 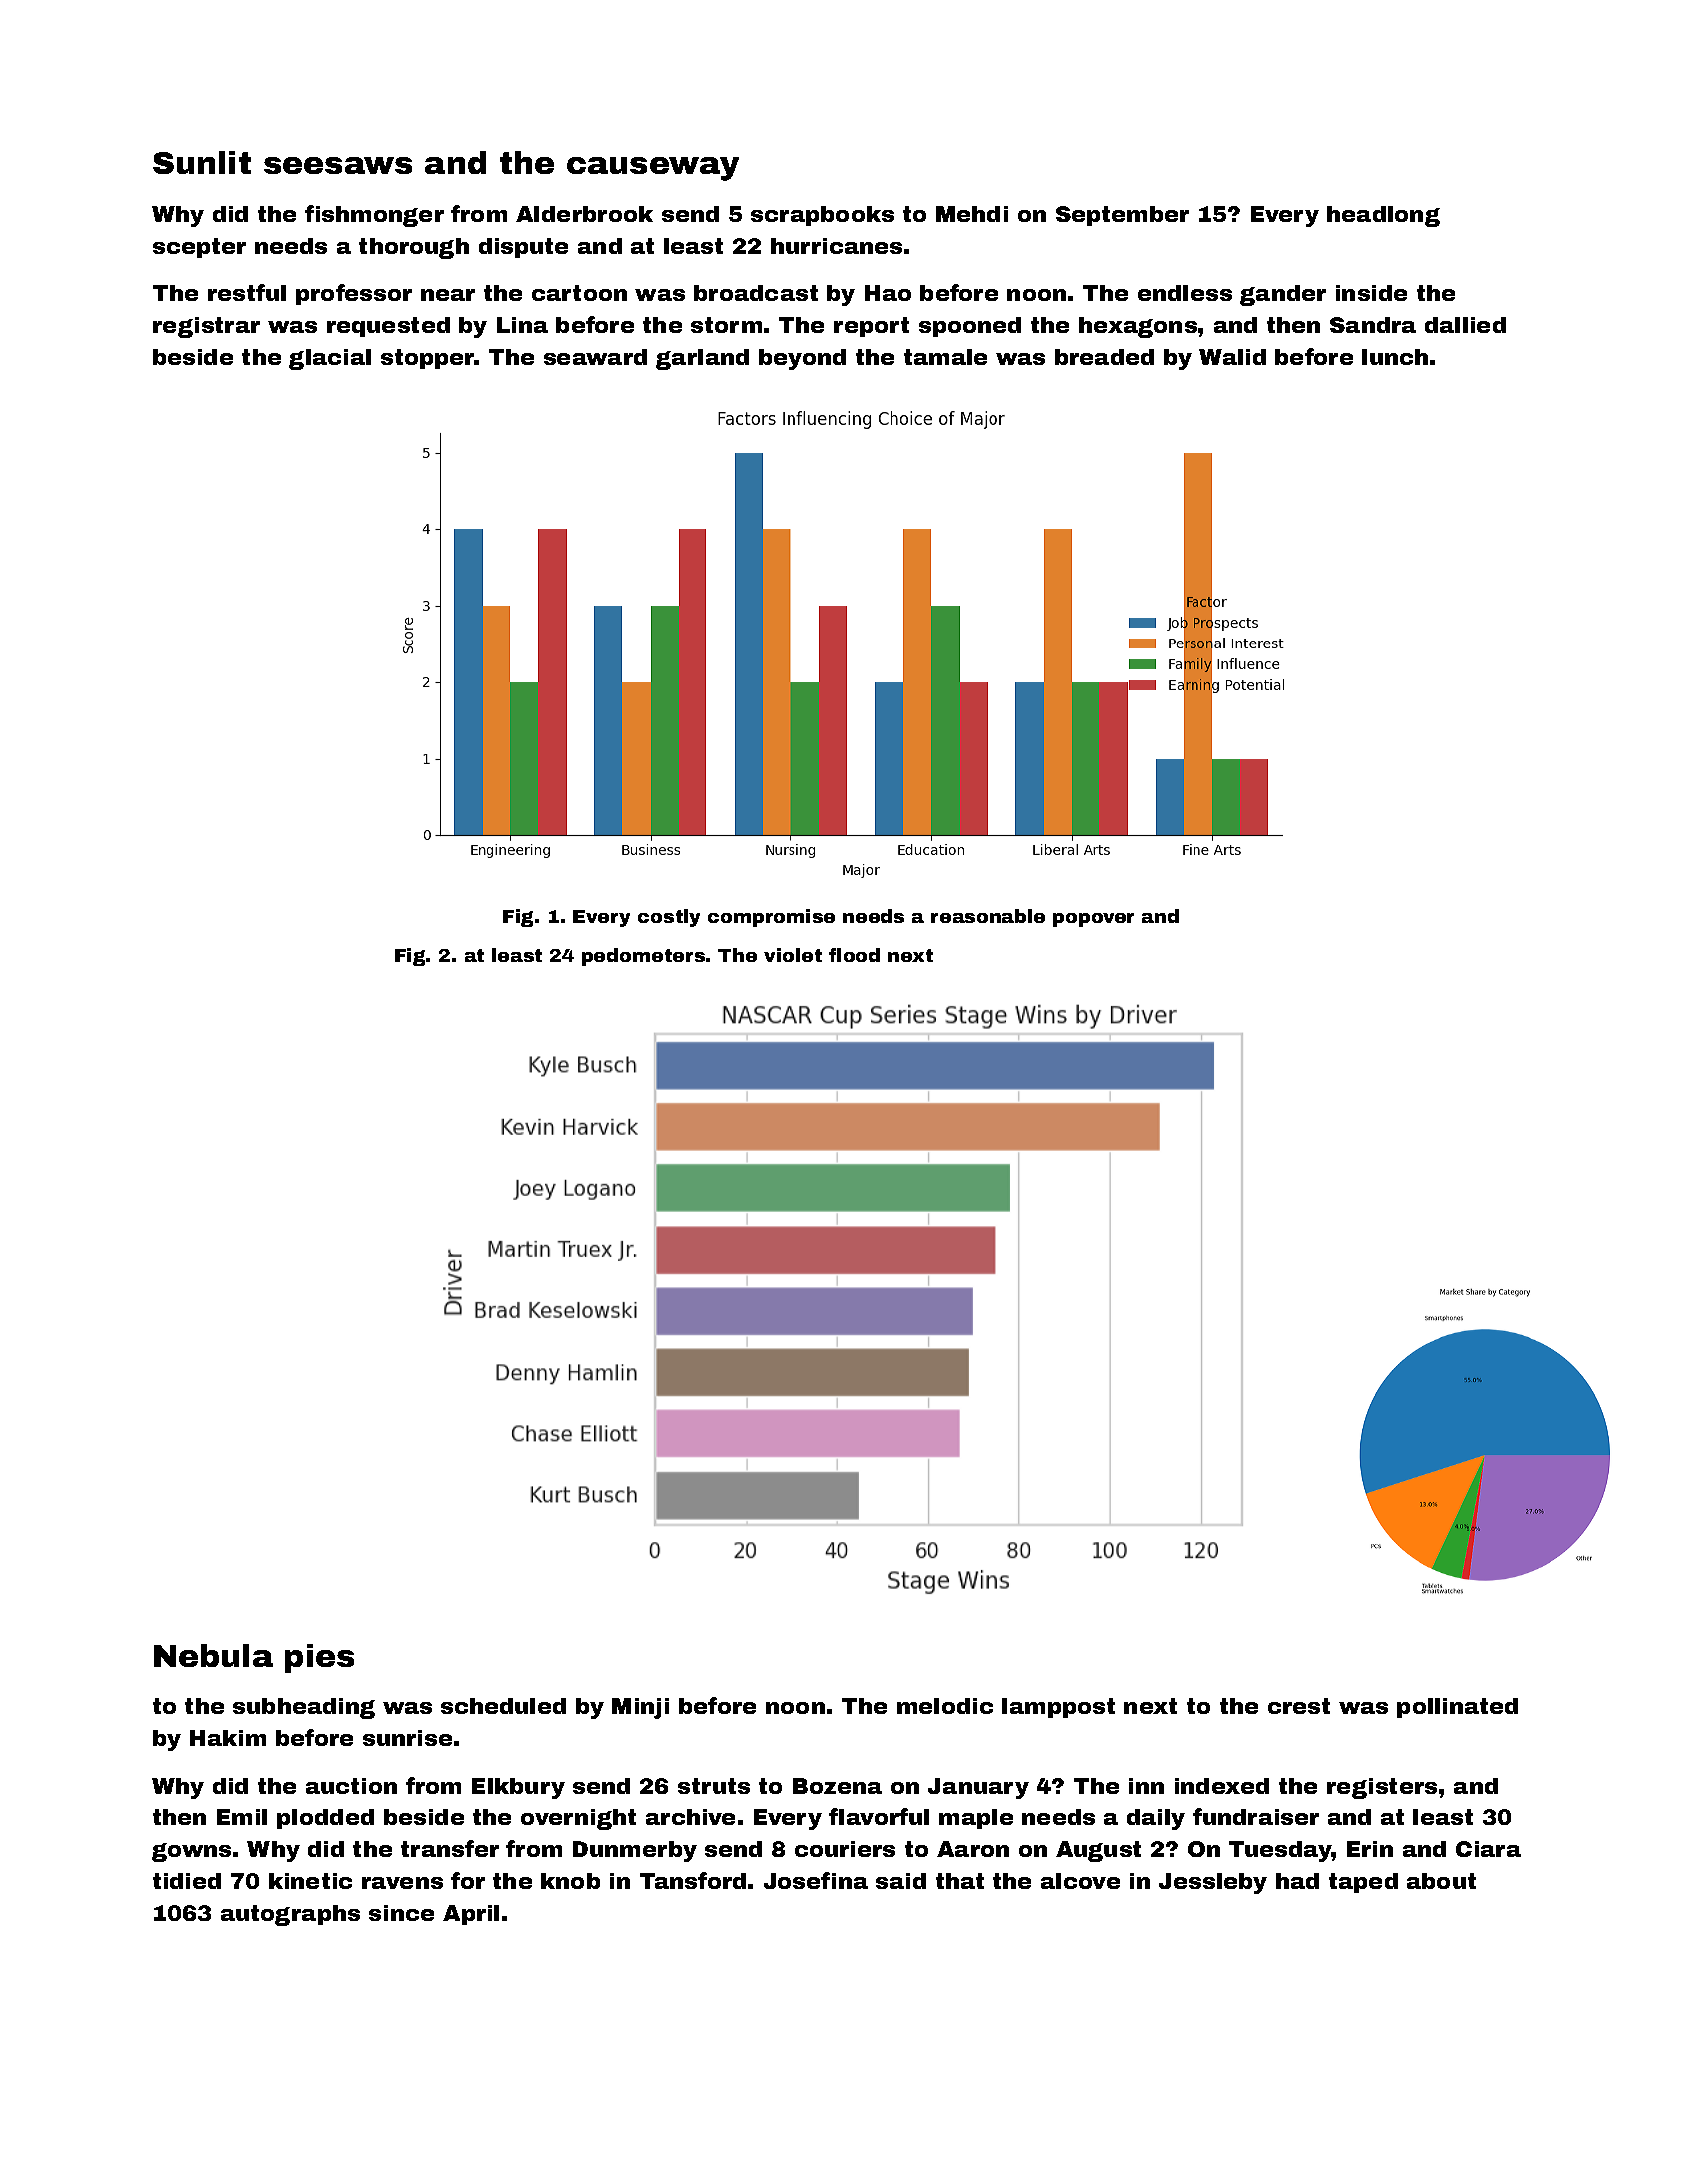 What do you see at coordinates (1383, 216) in the screenshot?
I see `headlong` at bounding box center [1383, 216].
